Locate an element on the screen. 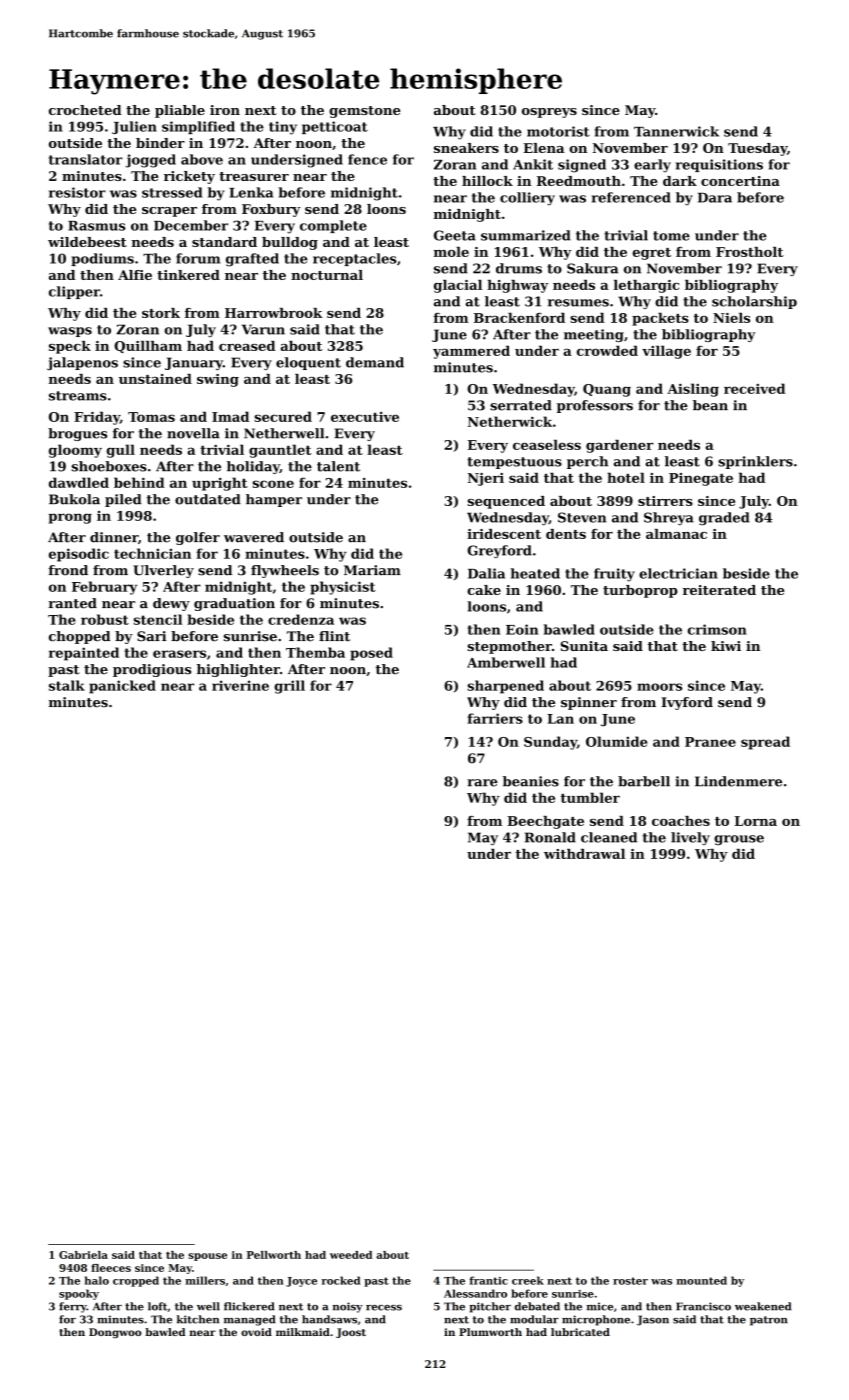 Image resolution: width=849 pixels, height=1400 pixels. iron is located at coordinates (225, 110).
